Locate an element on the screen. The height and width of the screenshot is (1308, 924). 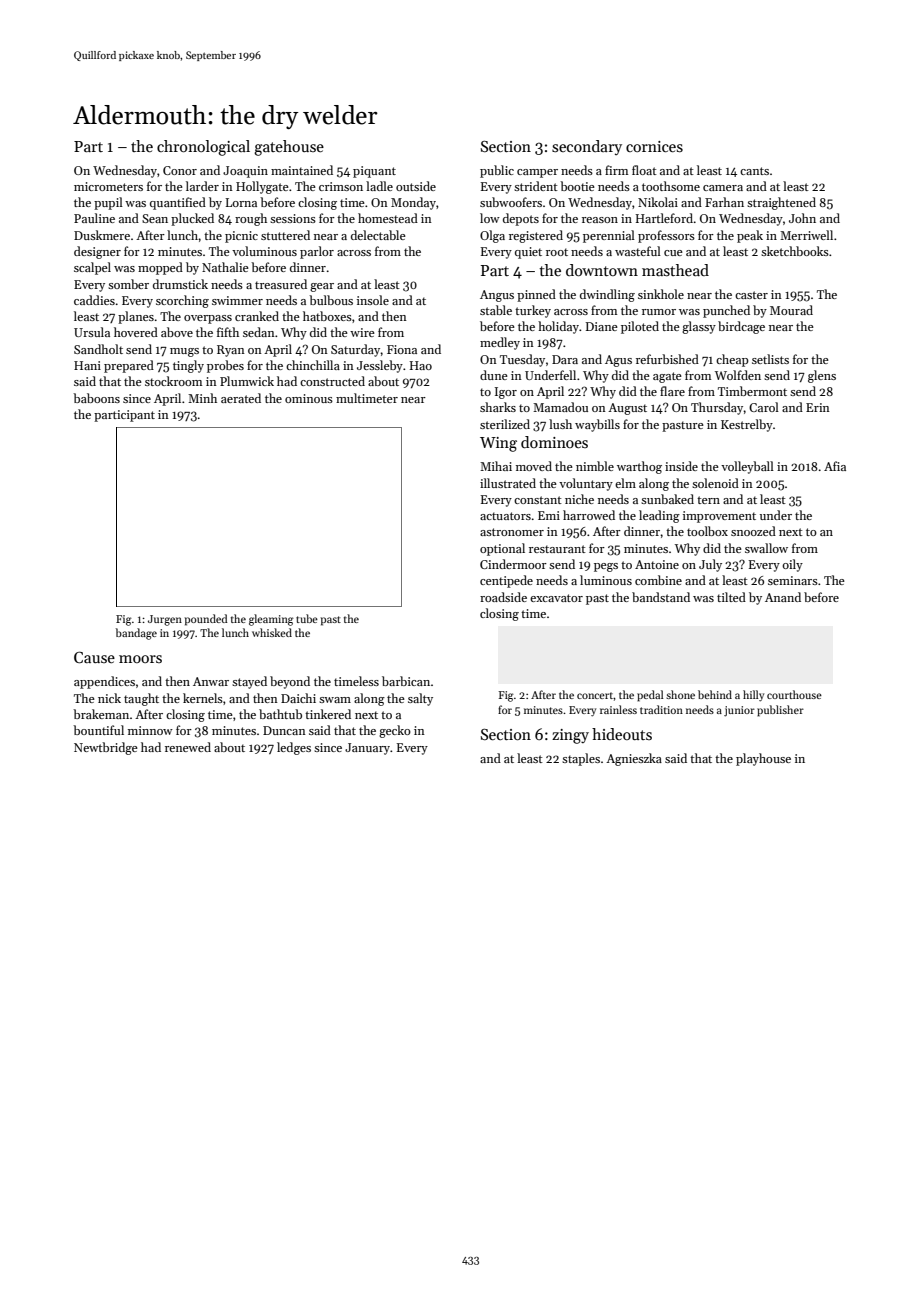
piquant is located at coordinates (374, 172).
